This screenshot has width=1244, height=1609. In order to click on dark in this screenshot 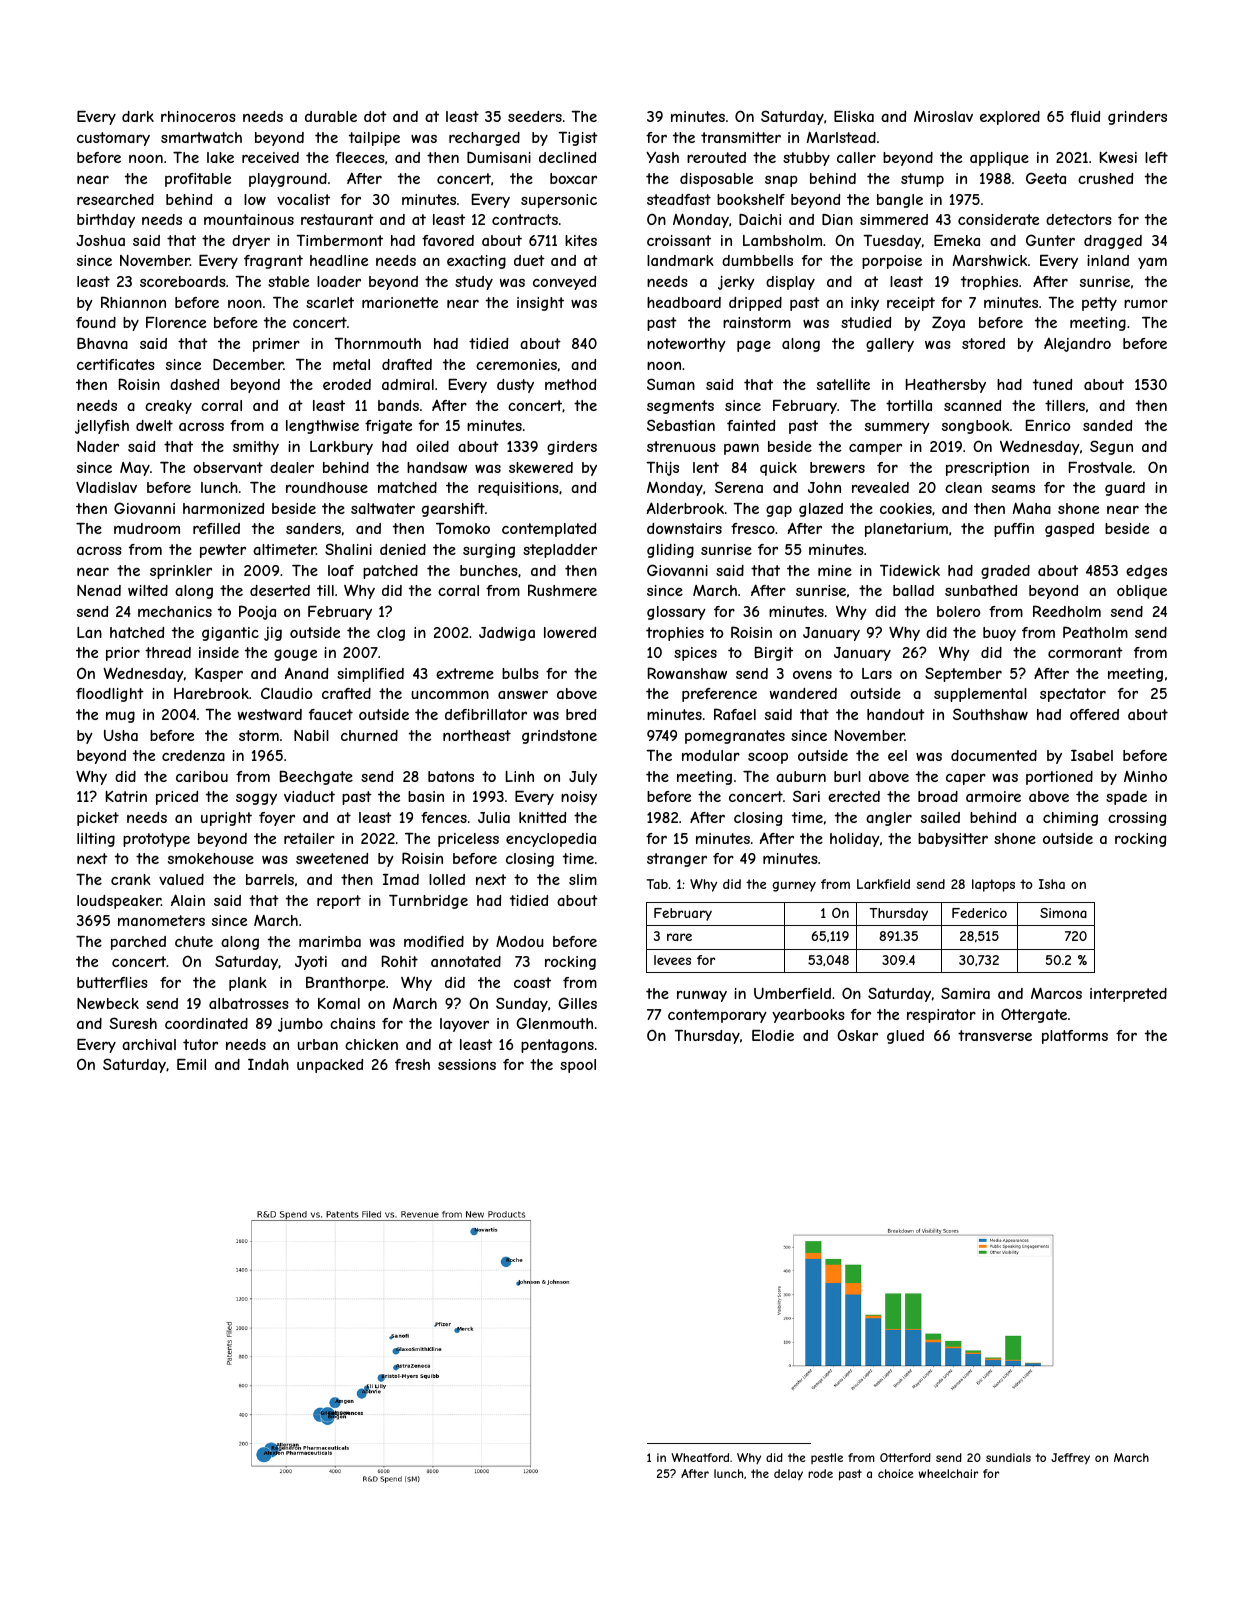, I will do `click(138, 116)`.
